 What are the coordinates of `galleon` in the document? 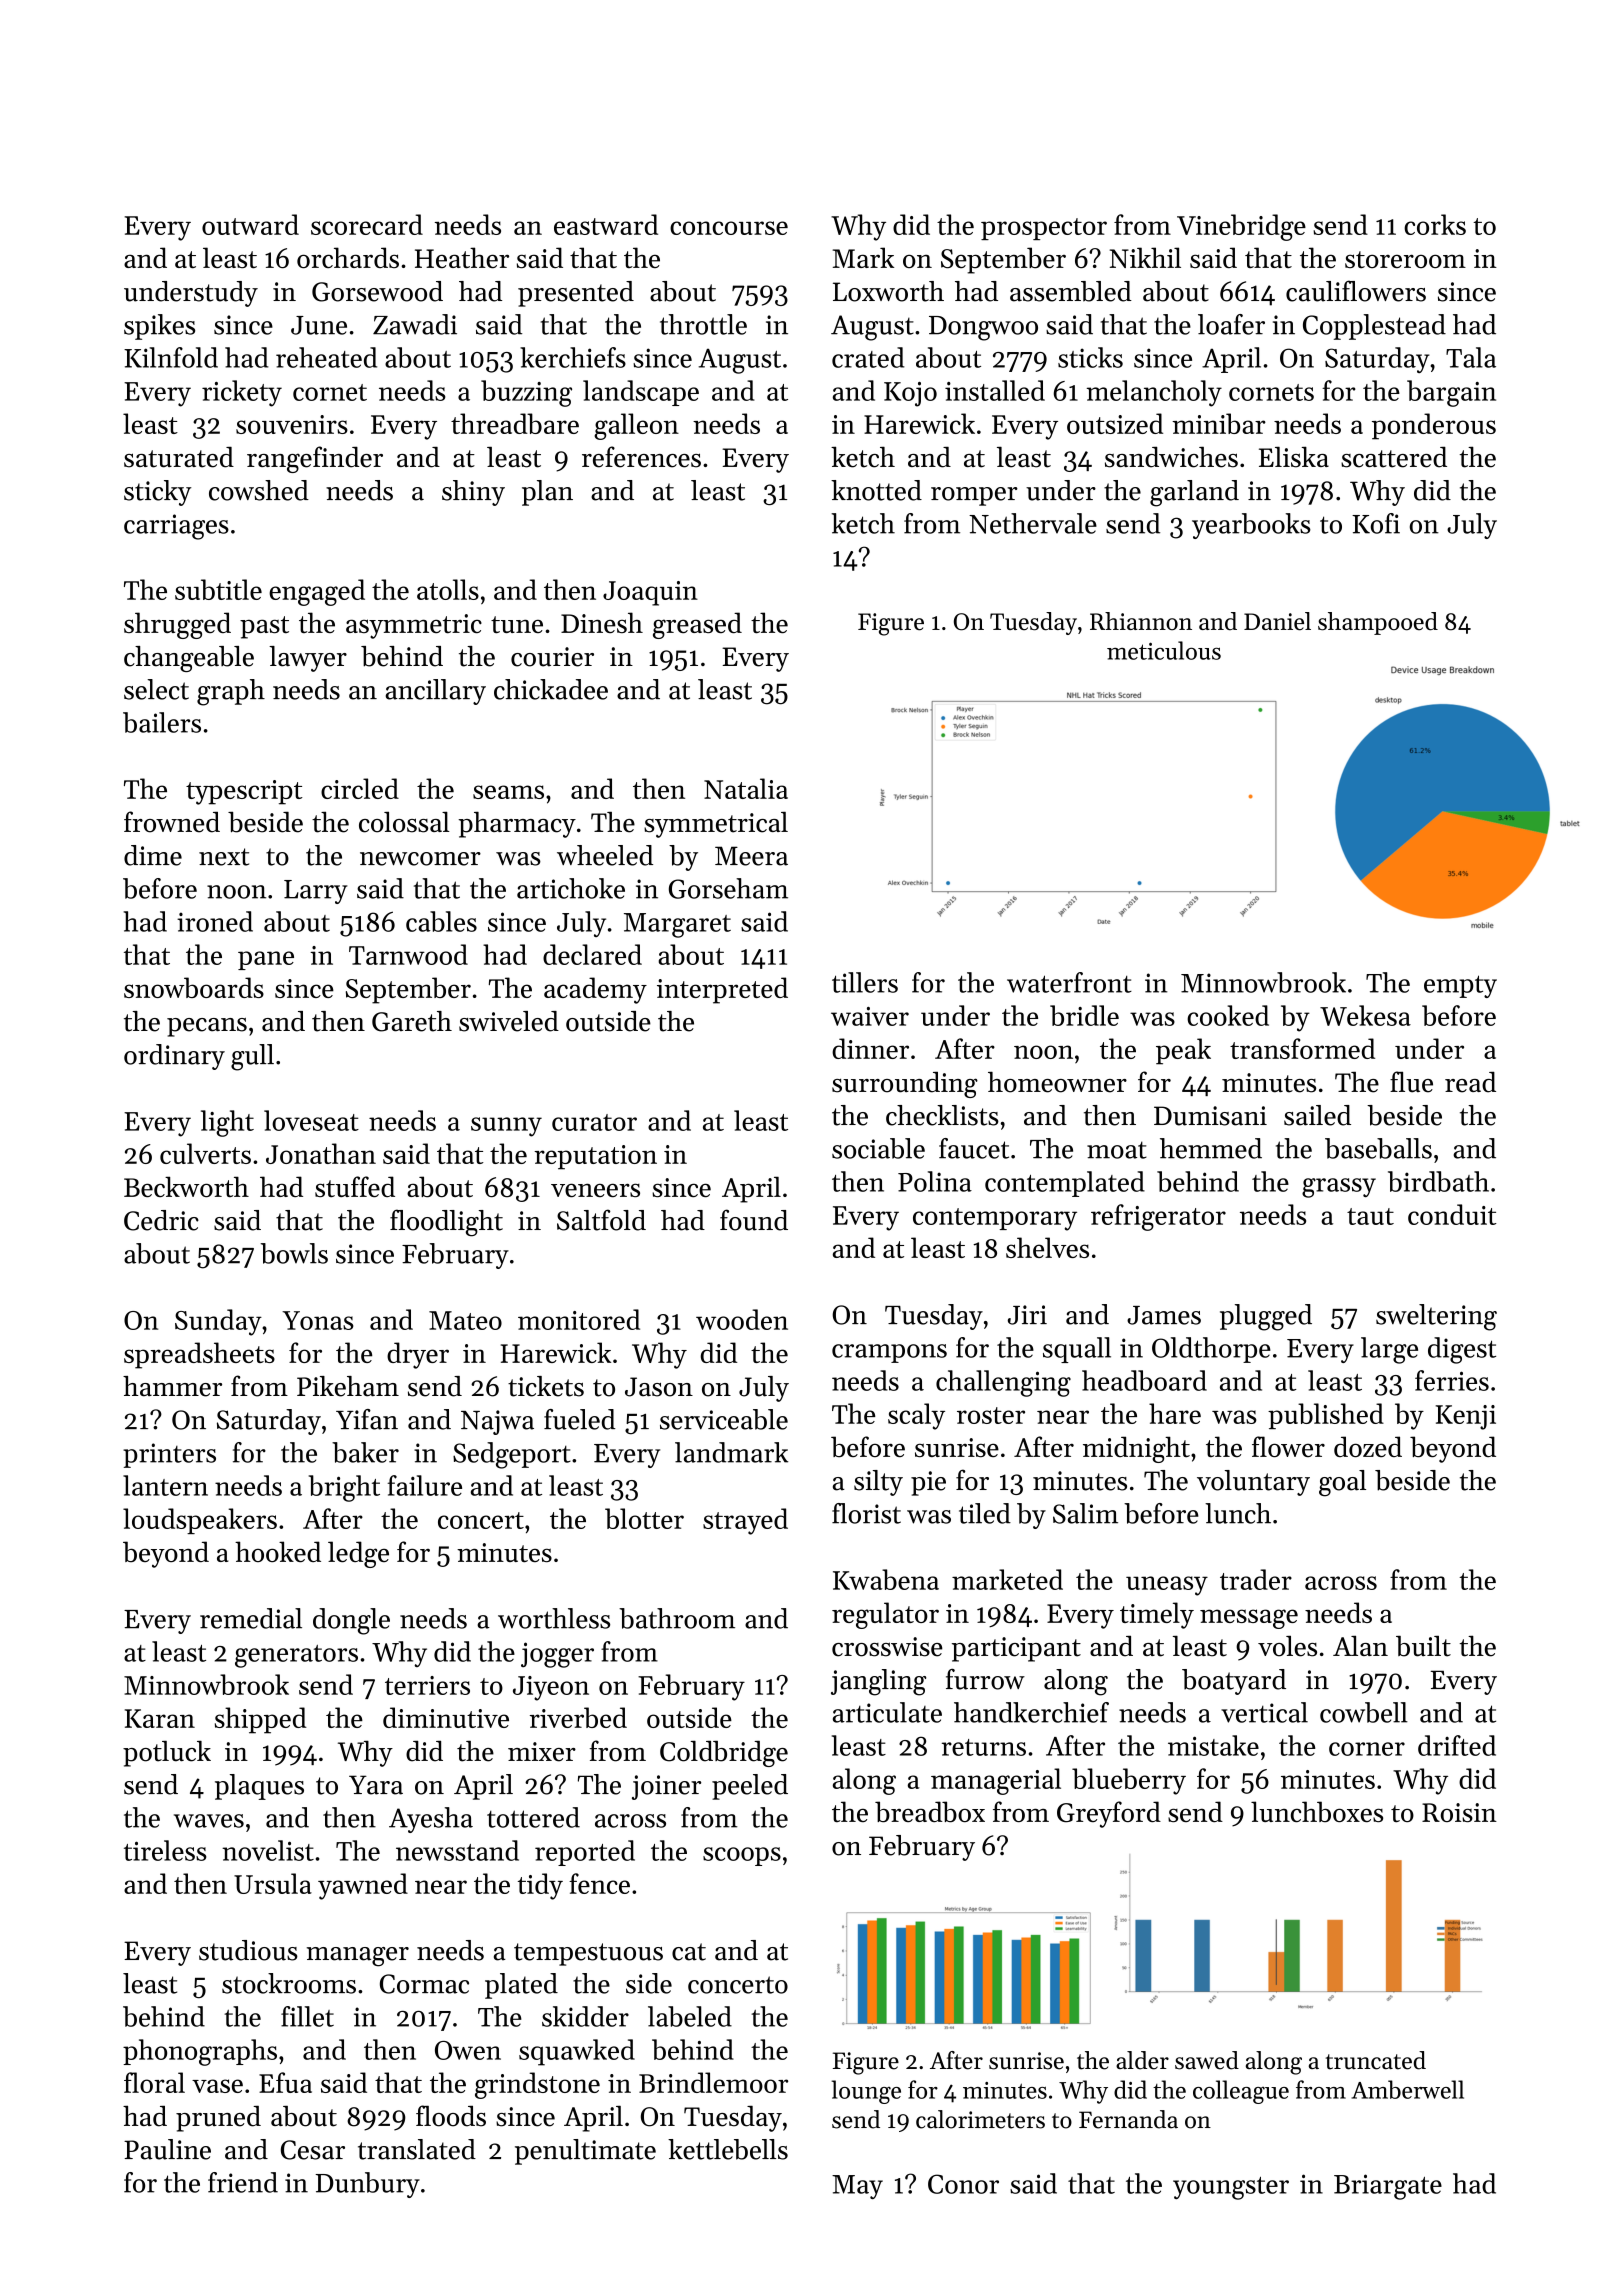 It's located at (636, 426).
